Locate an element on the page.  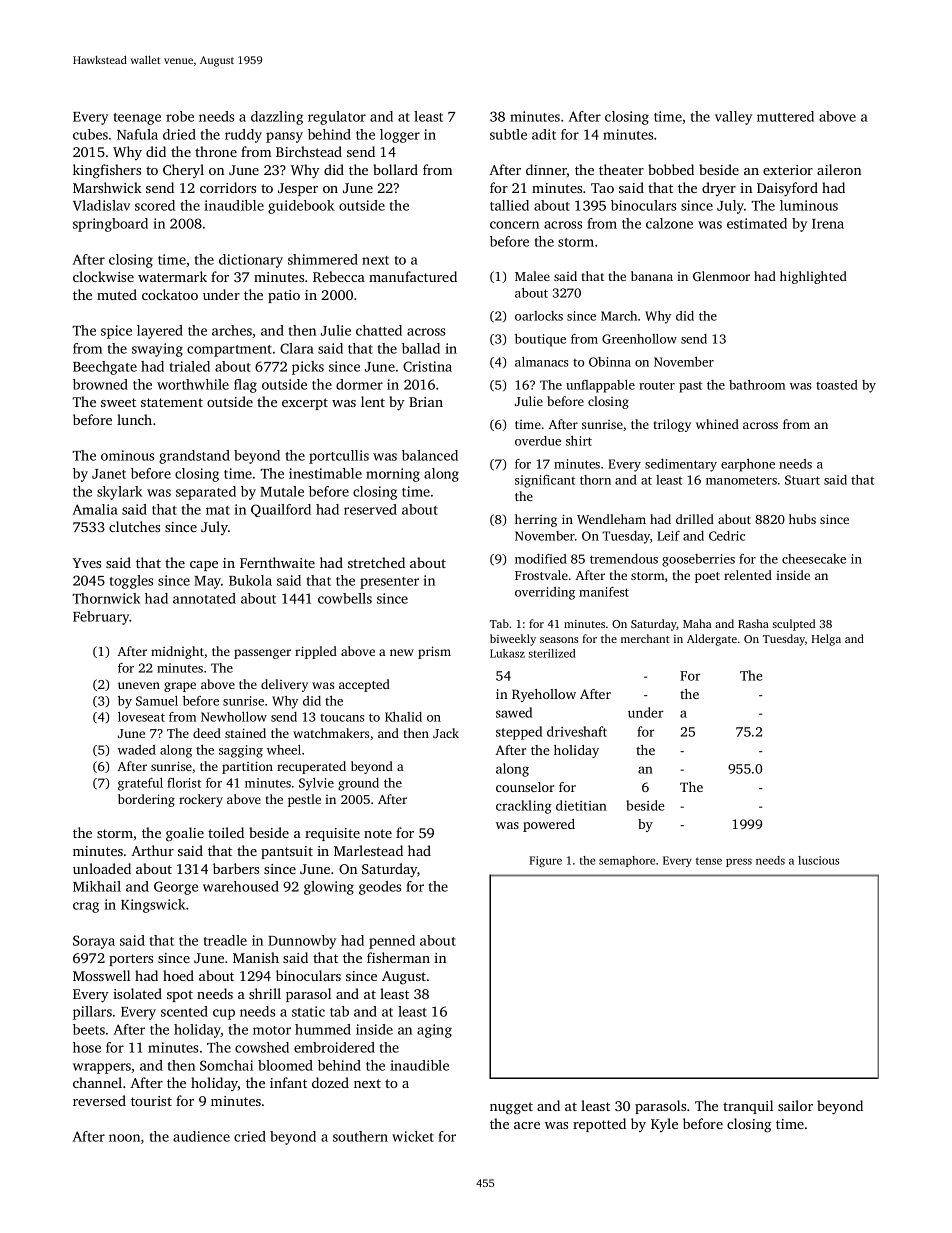
muttered is located at coordinates (785, 116).
